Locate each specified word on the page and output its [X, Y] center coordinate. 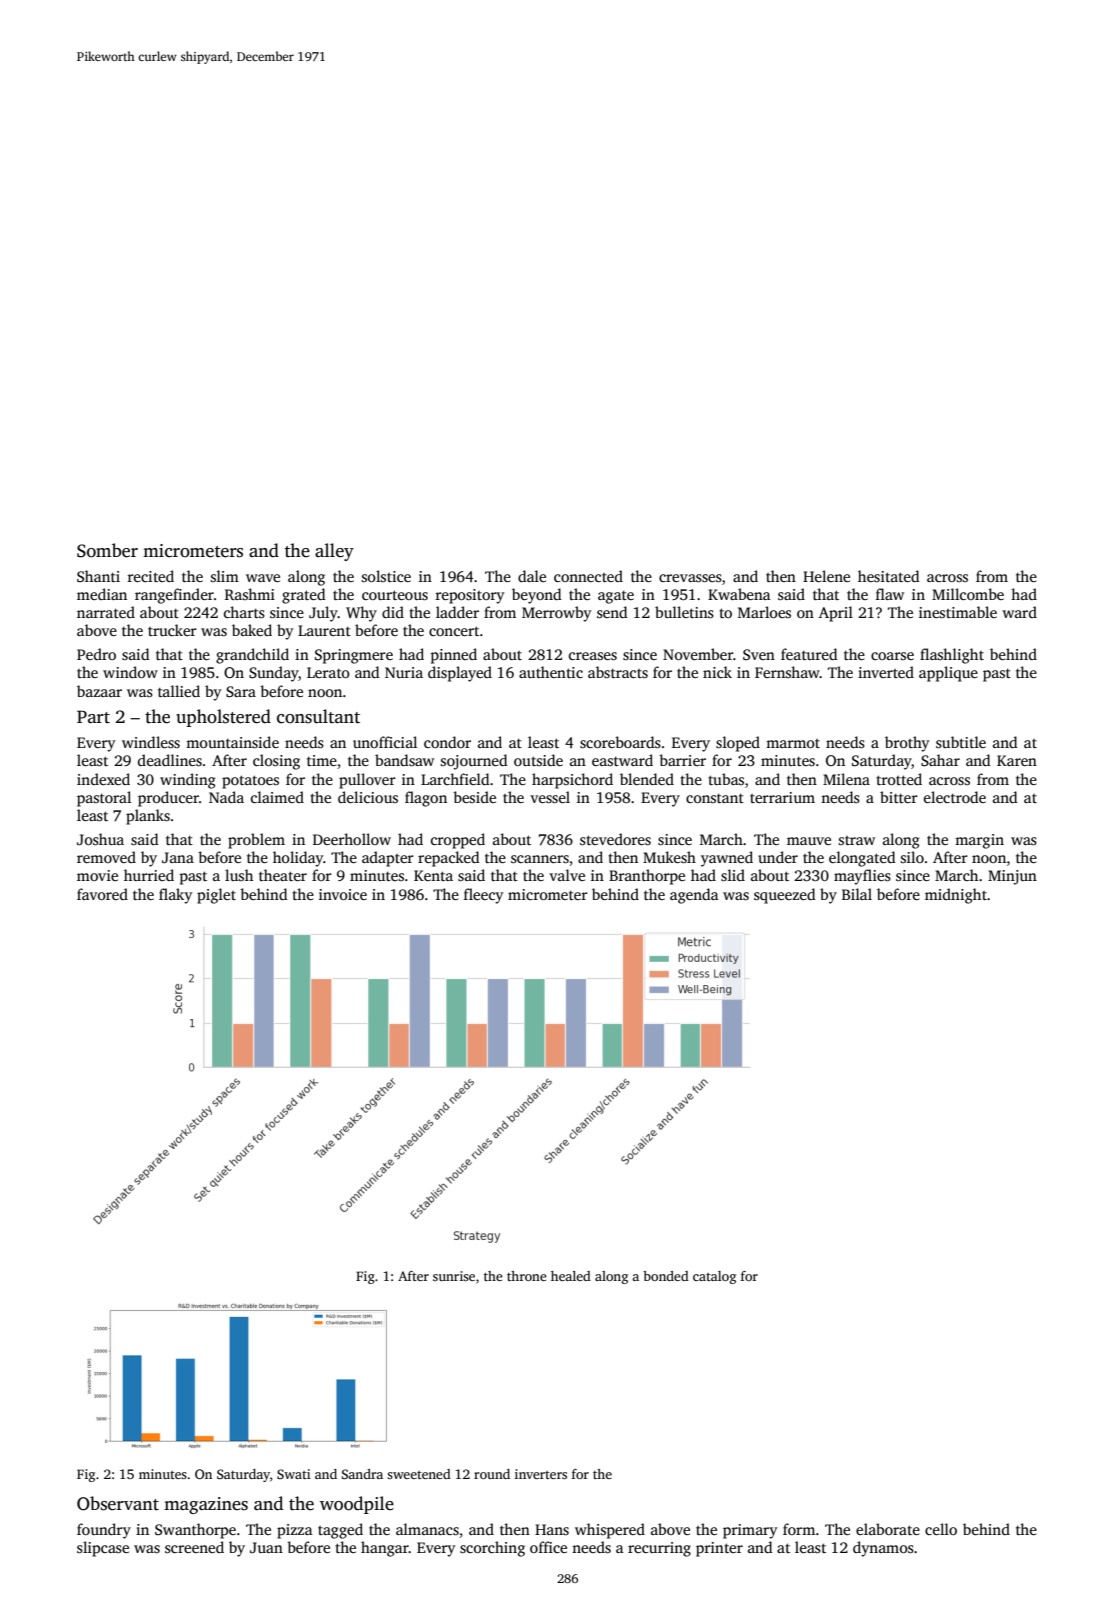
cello [941, 1529]
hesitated [889, 576]
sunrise [454, 1276]
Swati [294, 1474]
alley [334, 552]
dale [532, 576]
